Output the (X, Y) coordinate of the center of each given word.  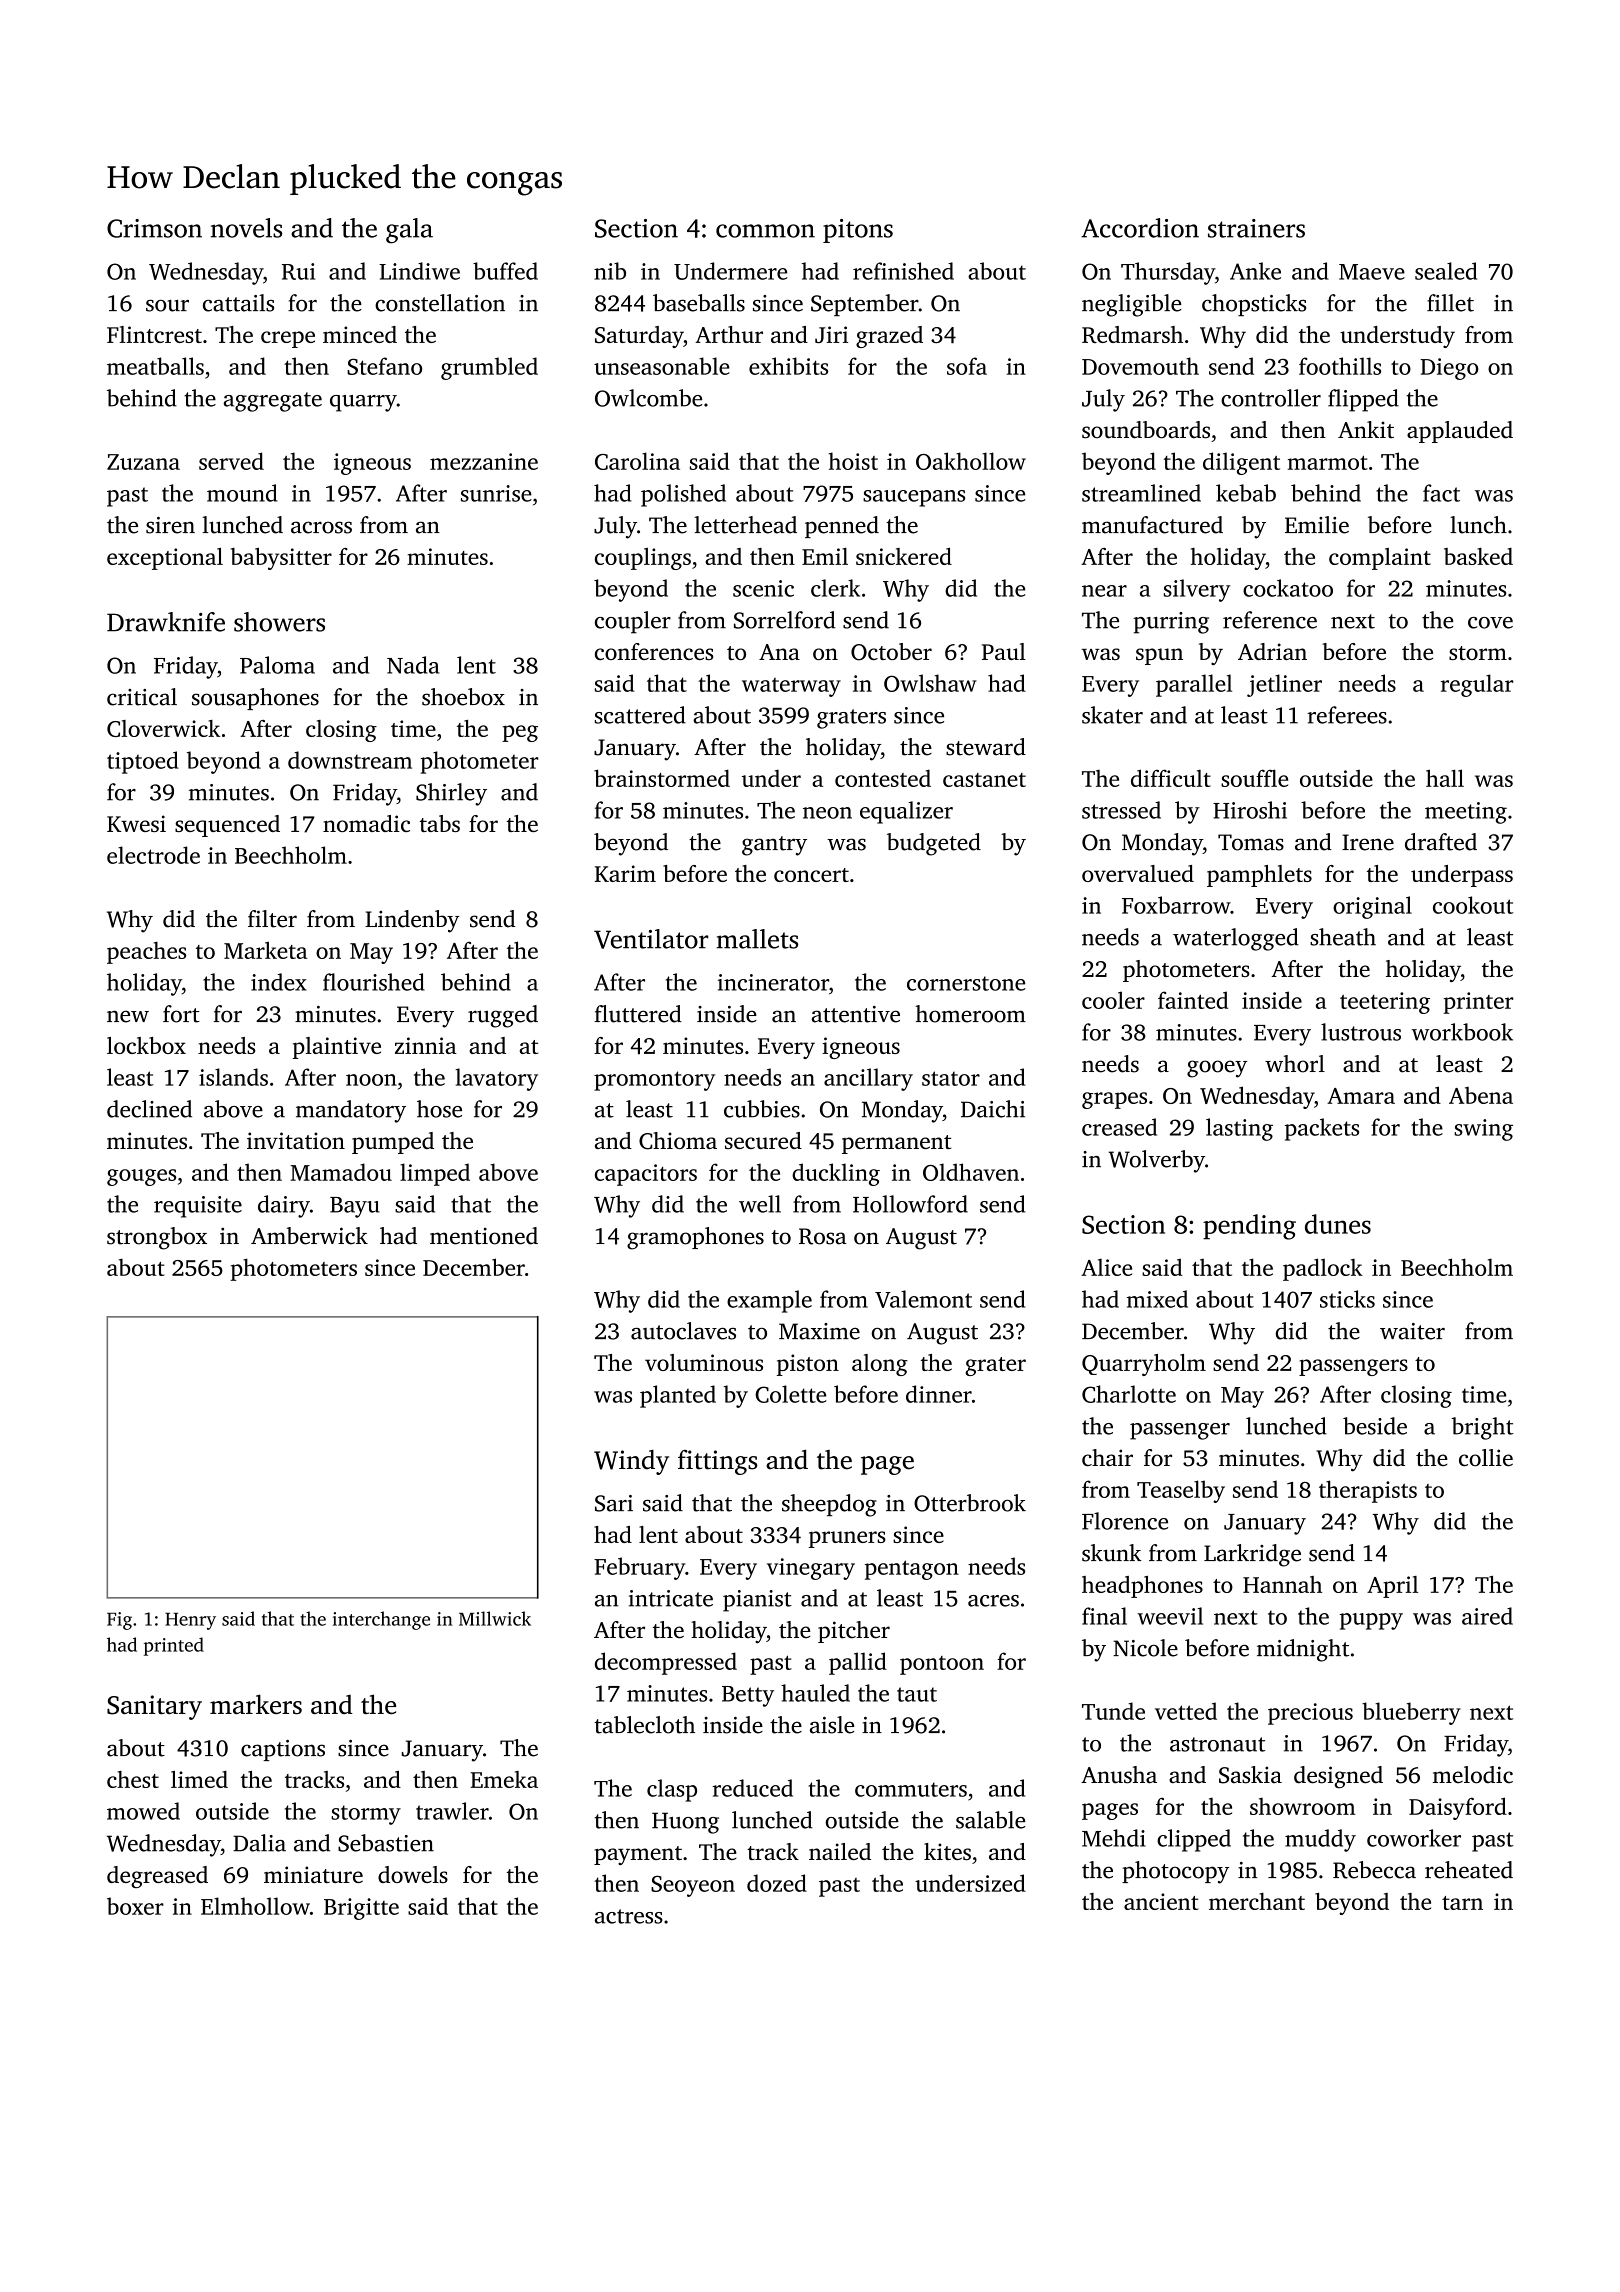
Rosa (823, 1236)
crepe (288, 339)
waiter (1412, 1331)
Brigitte (361, 1909)
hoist (853, 461)
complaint (1380, 559)
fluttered (638, 1014)
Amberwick (309, 1236)
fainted (1193, 1000)
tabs (439, 823)
